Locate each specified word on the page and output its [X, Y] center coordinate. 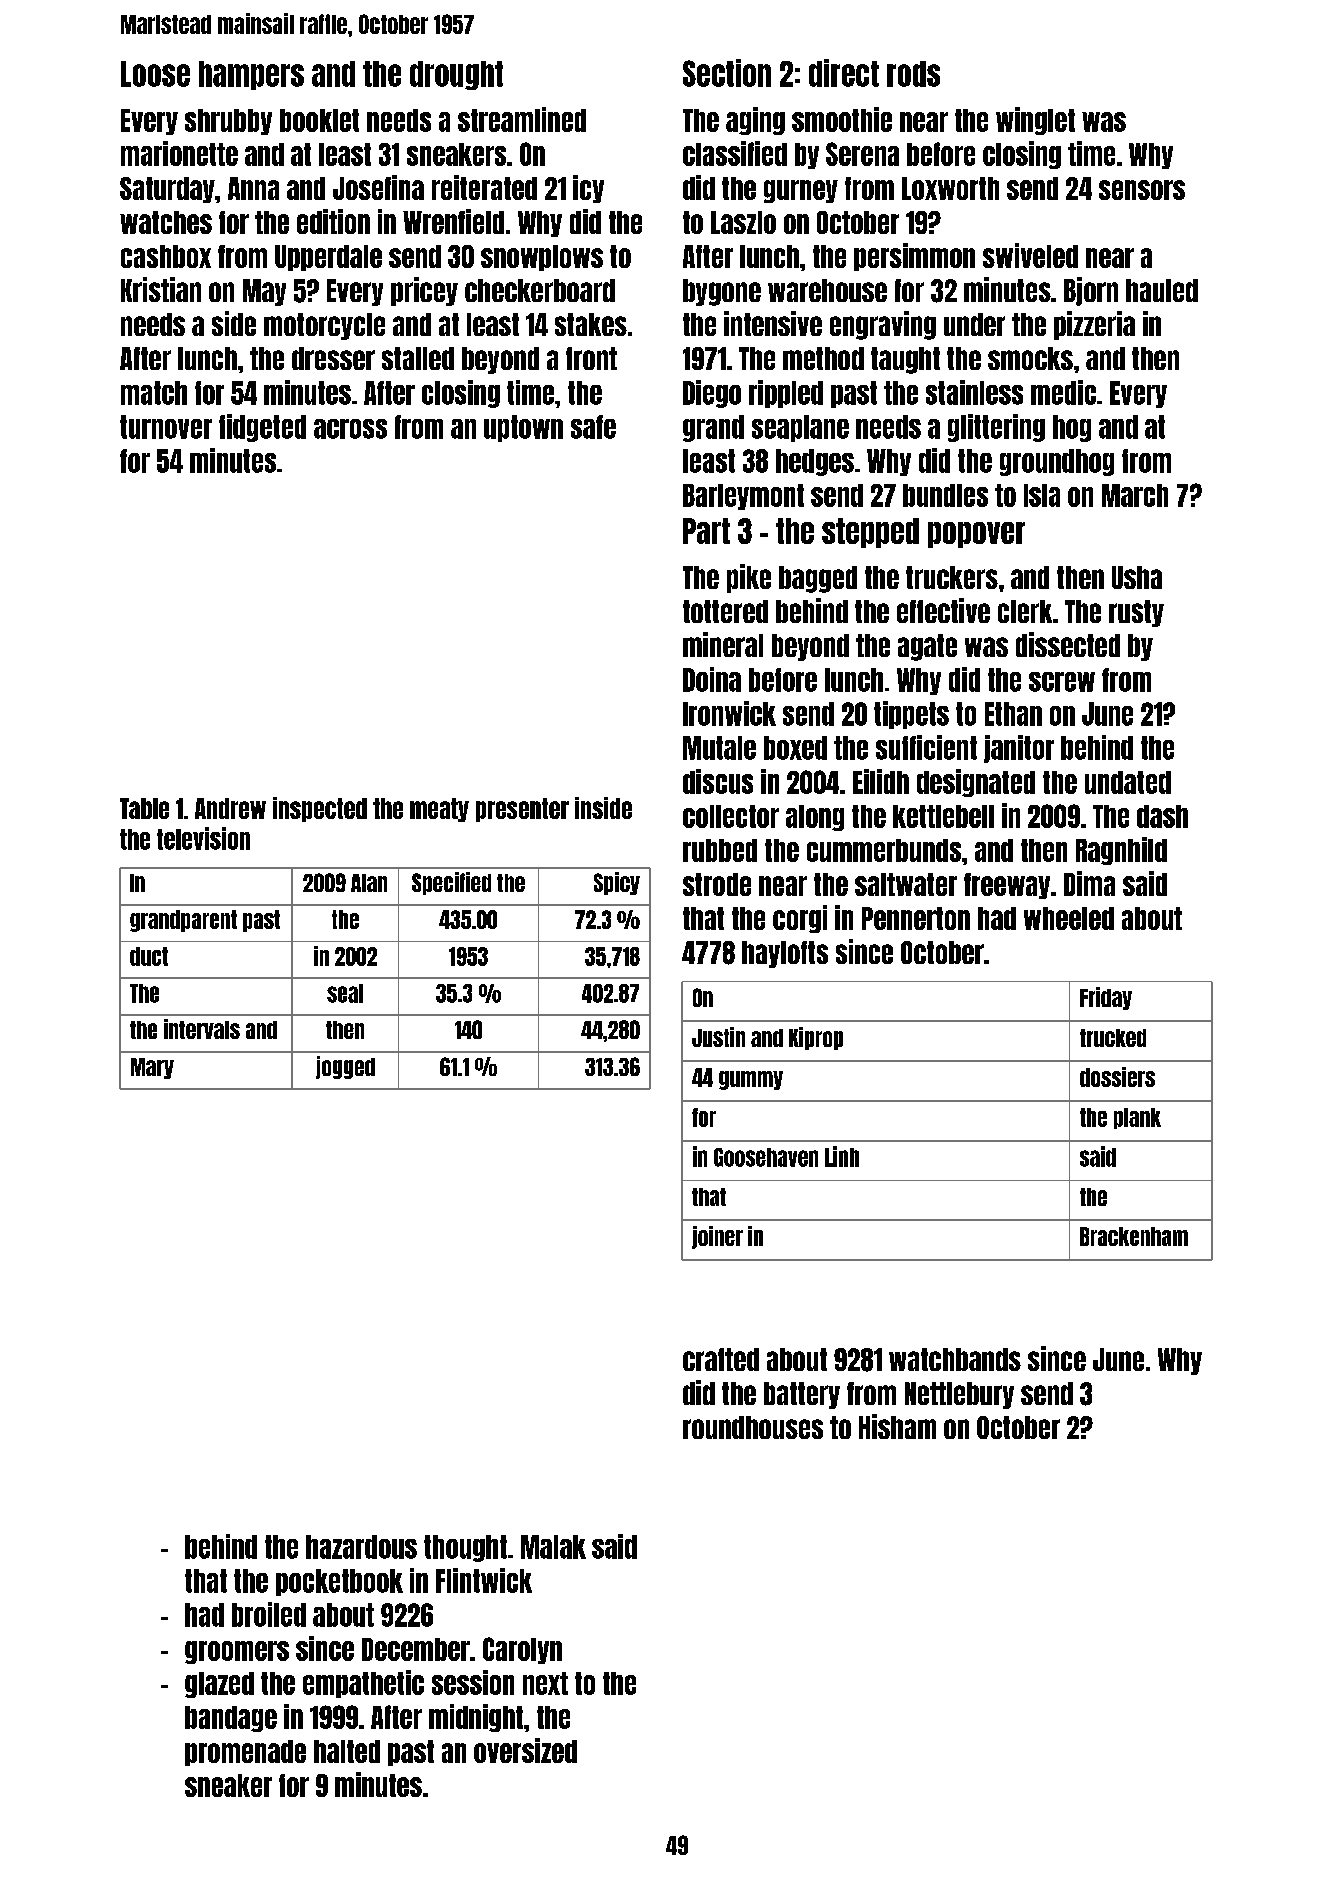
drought [456, 75]
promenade [245, 1753]
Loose [155, 74]
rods [913, 74]
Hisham [897, 1426]
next [545, 1683]
